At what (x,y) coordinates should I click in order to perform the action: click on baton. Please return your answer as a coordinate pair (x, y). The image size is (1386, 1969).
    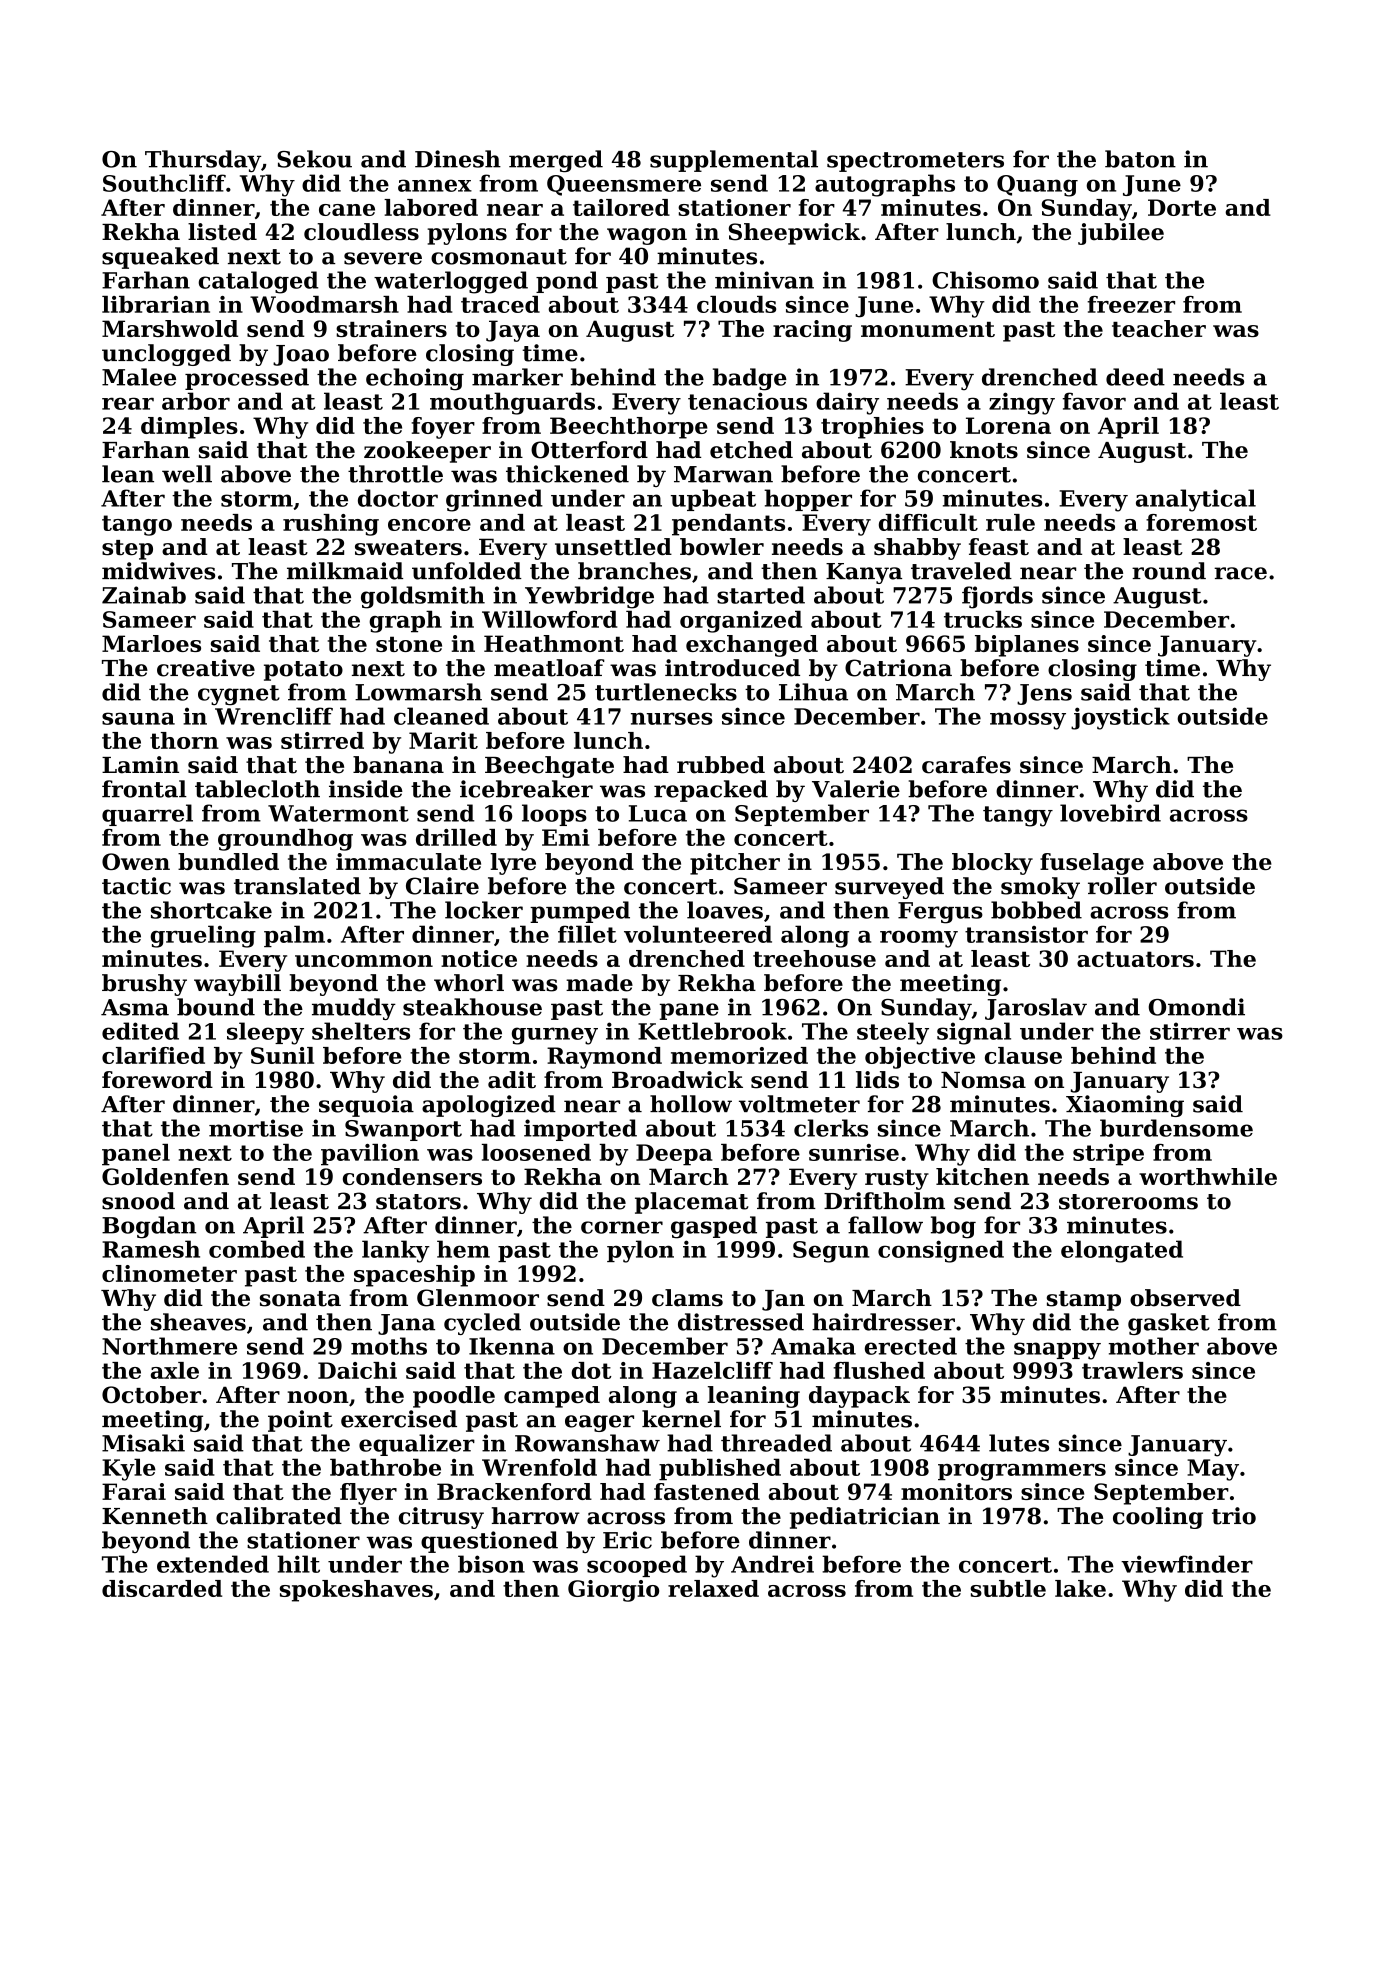
    Looking at the image, I should click on (1140, 159).
